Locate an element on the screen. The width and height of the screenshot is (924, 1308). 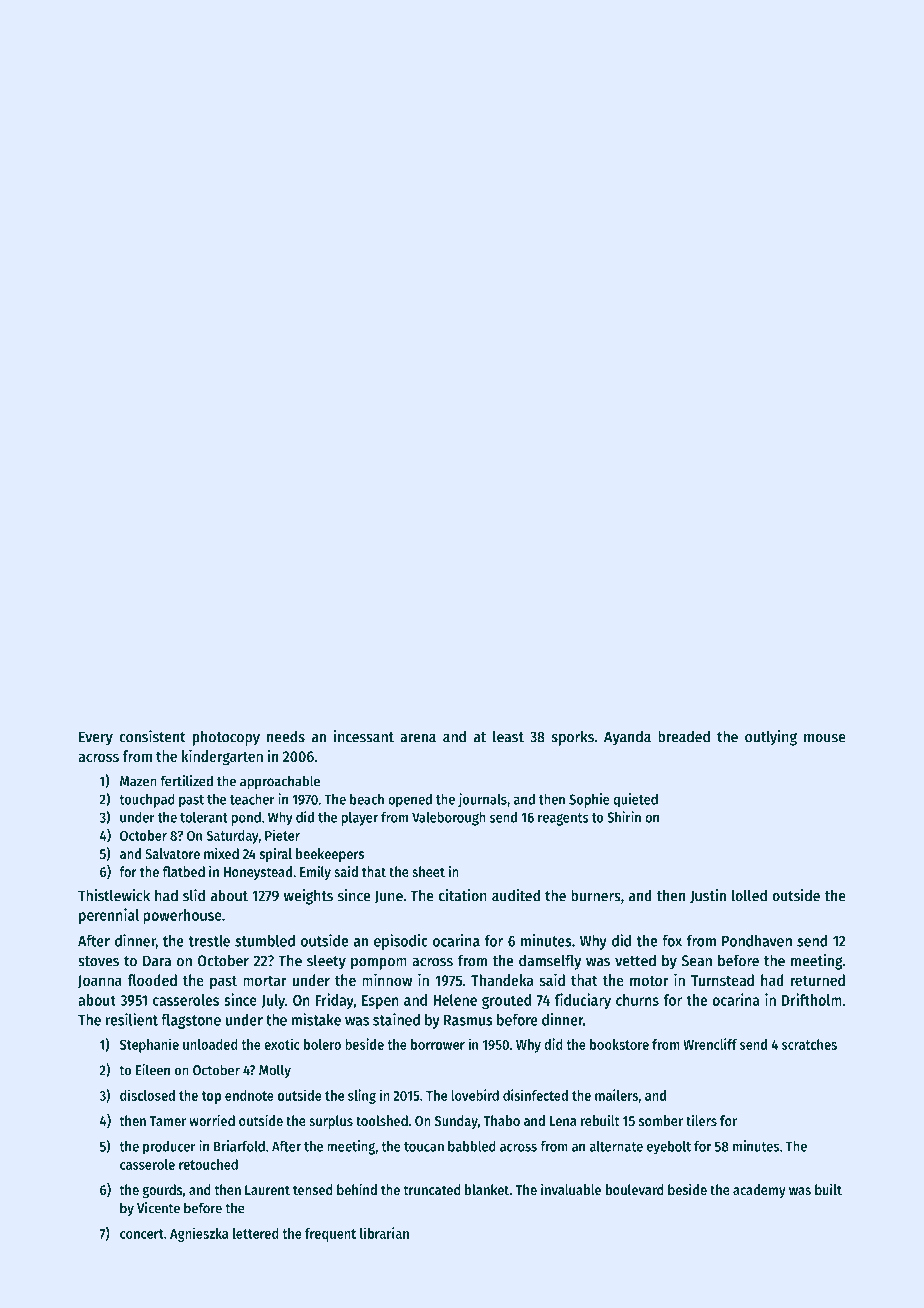
outlying is located at coordinates (771, 738).
